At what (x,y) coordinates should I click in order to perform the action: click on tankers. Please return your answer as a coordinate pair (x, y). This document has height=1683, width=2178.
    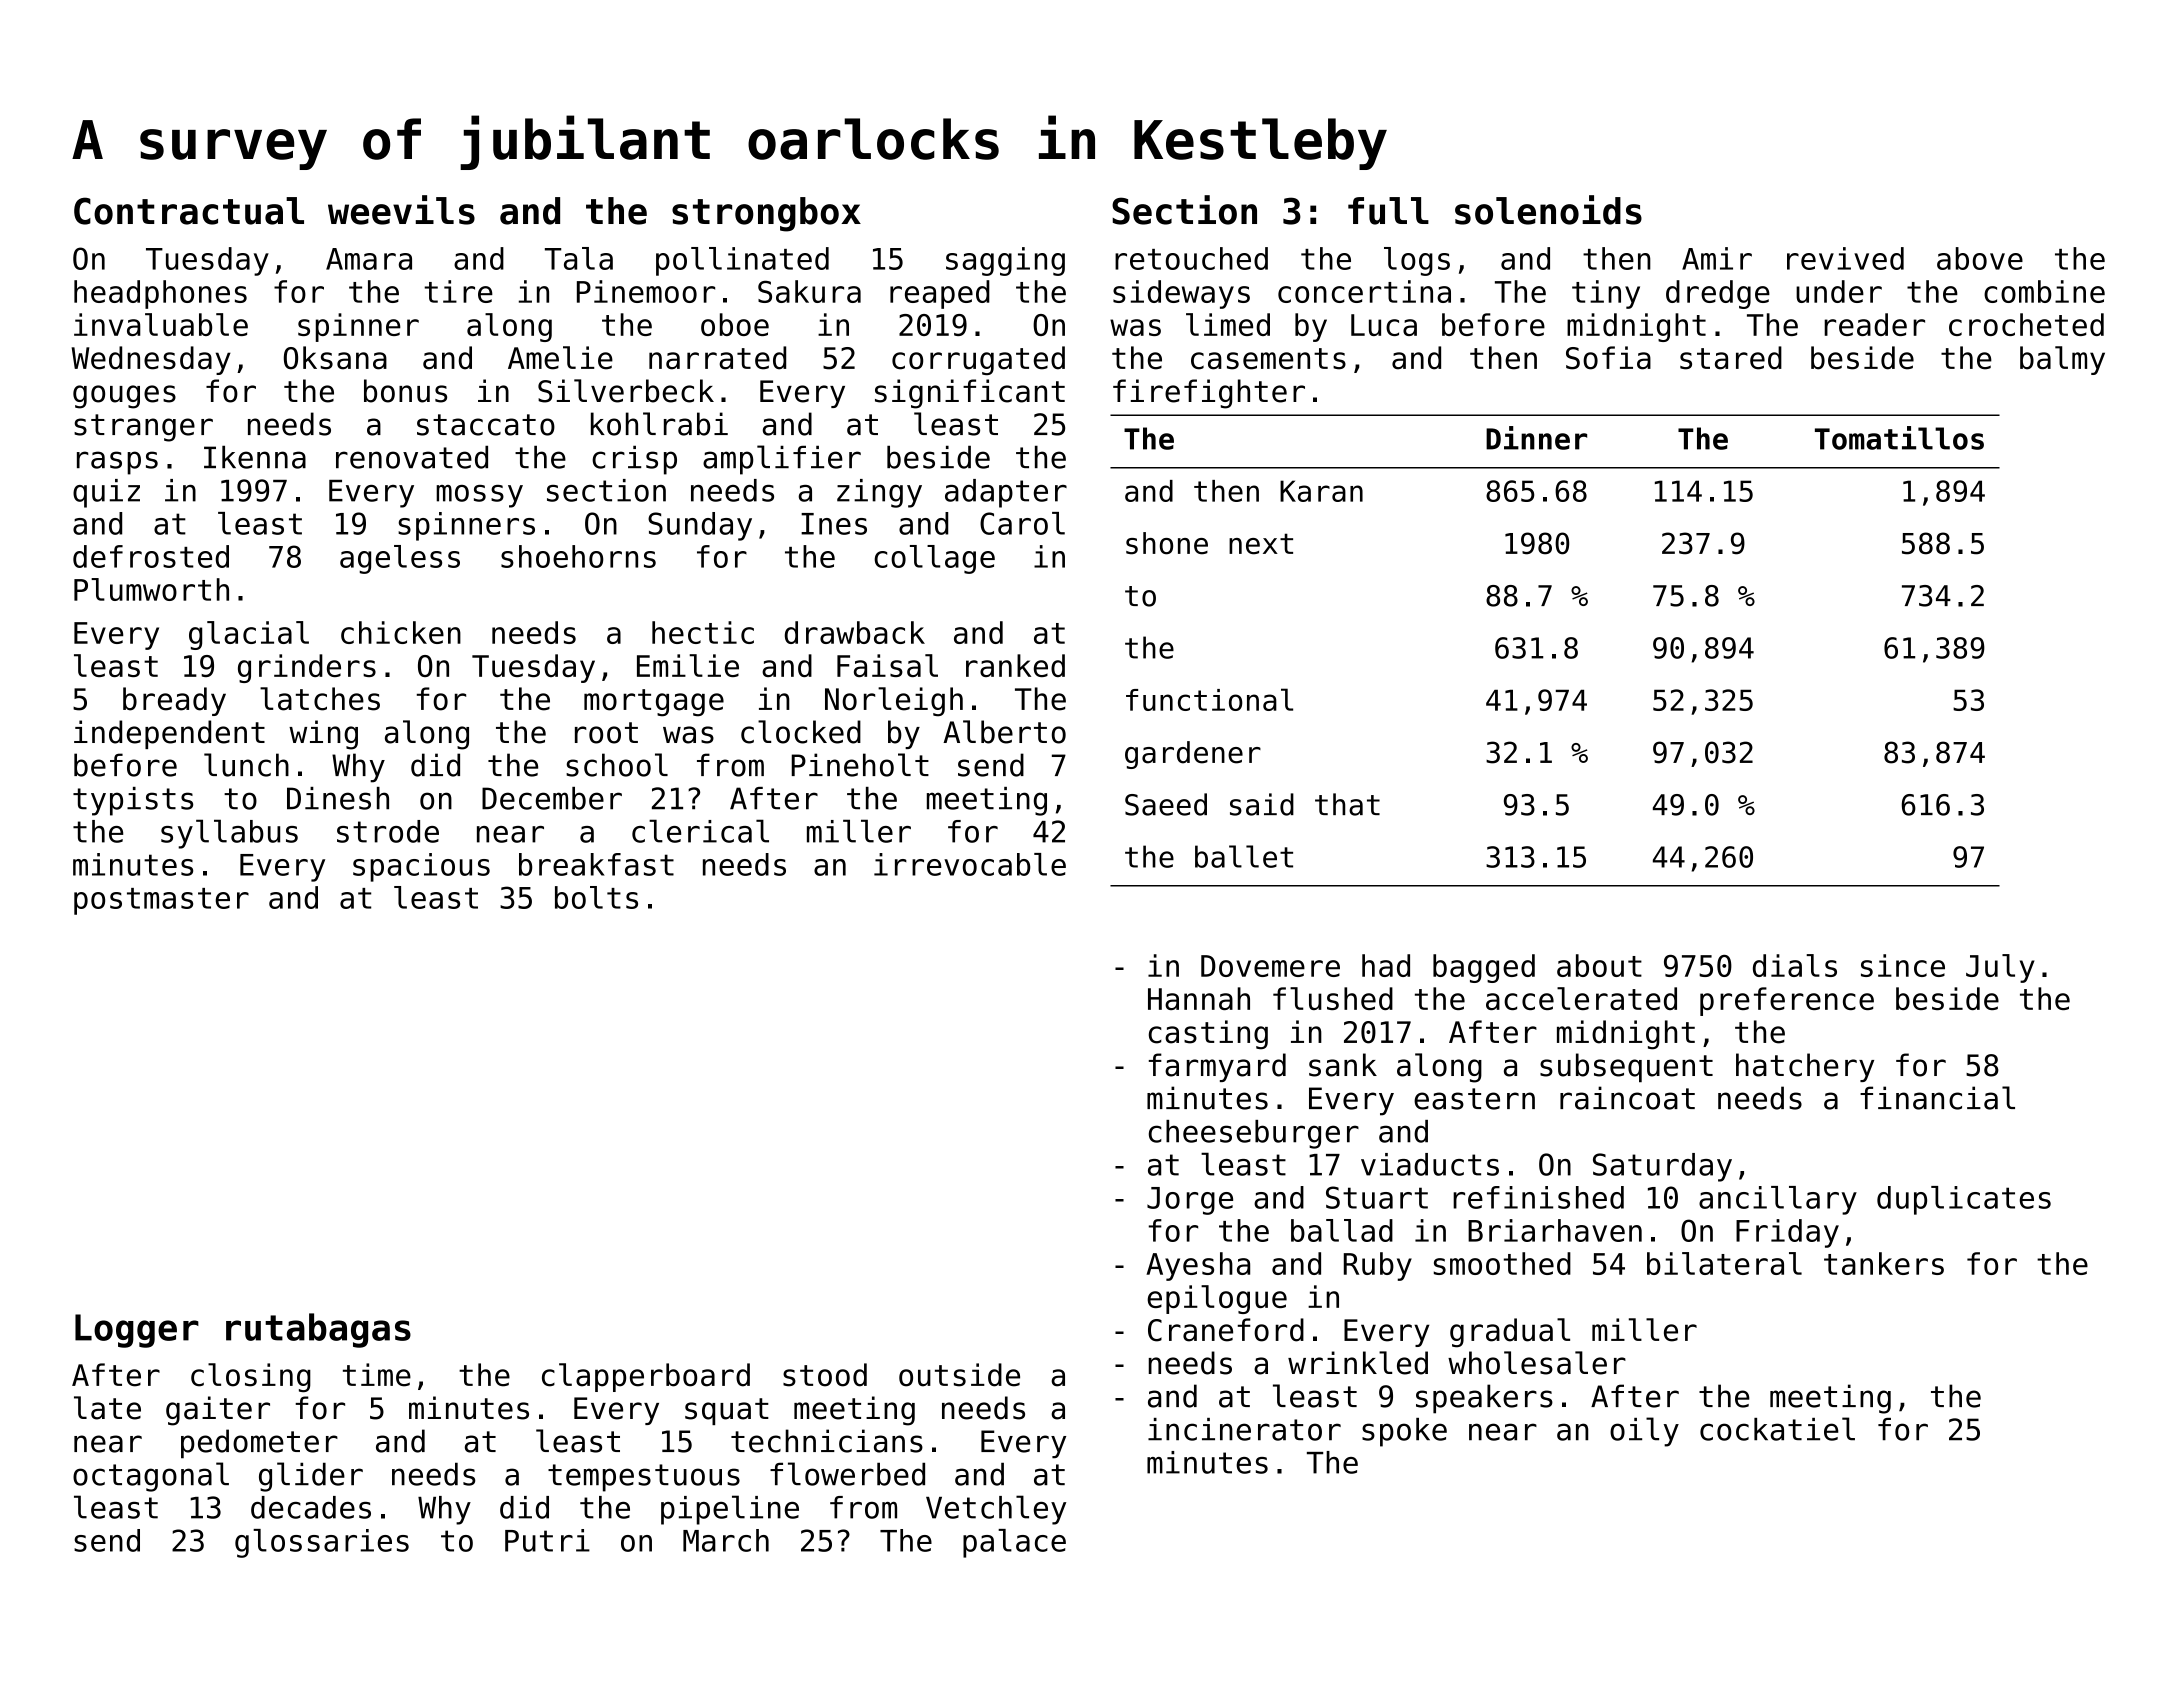
    Looking at the image, I should click on (1884, 1263).
